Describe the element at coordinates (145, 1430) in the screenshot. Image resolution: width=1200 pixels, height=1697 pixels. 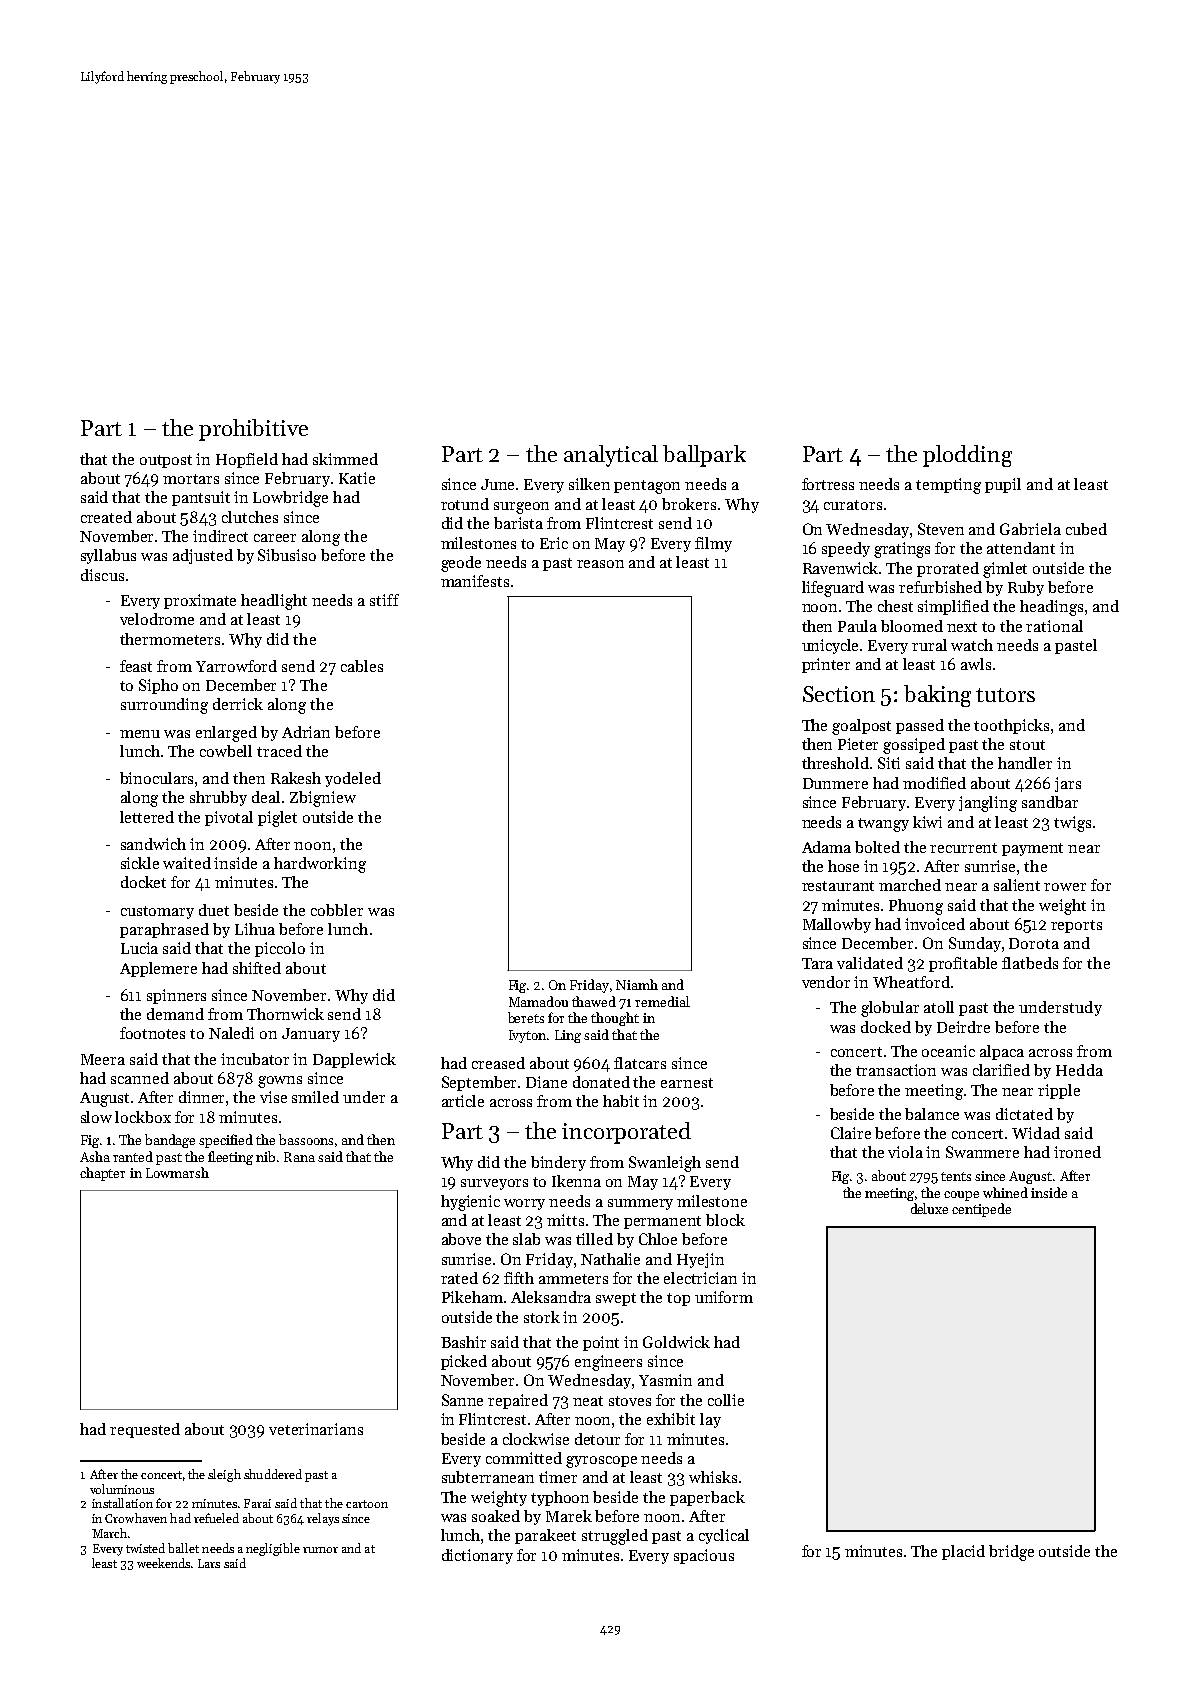
I see `requested` at that location.
